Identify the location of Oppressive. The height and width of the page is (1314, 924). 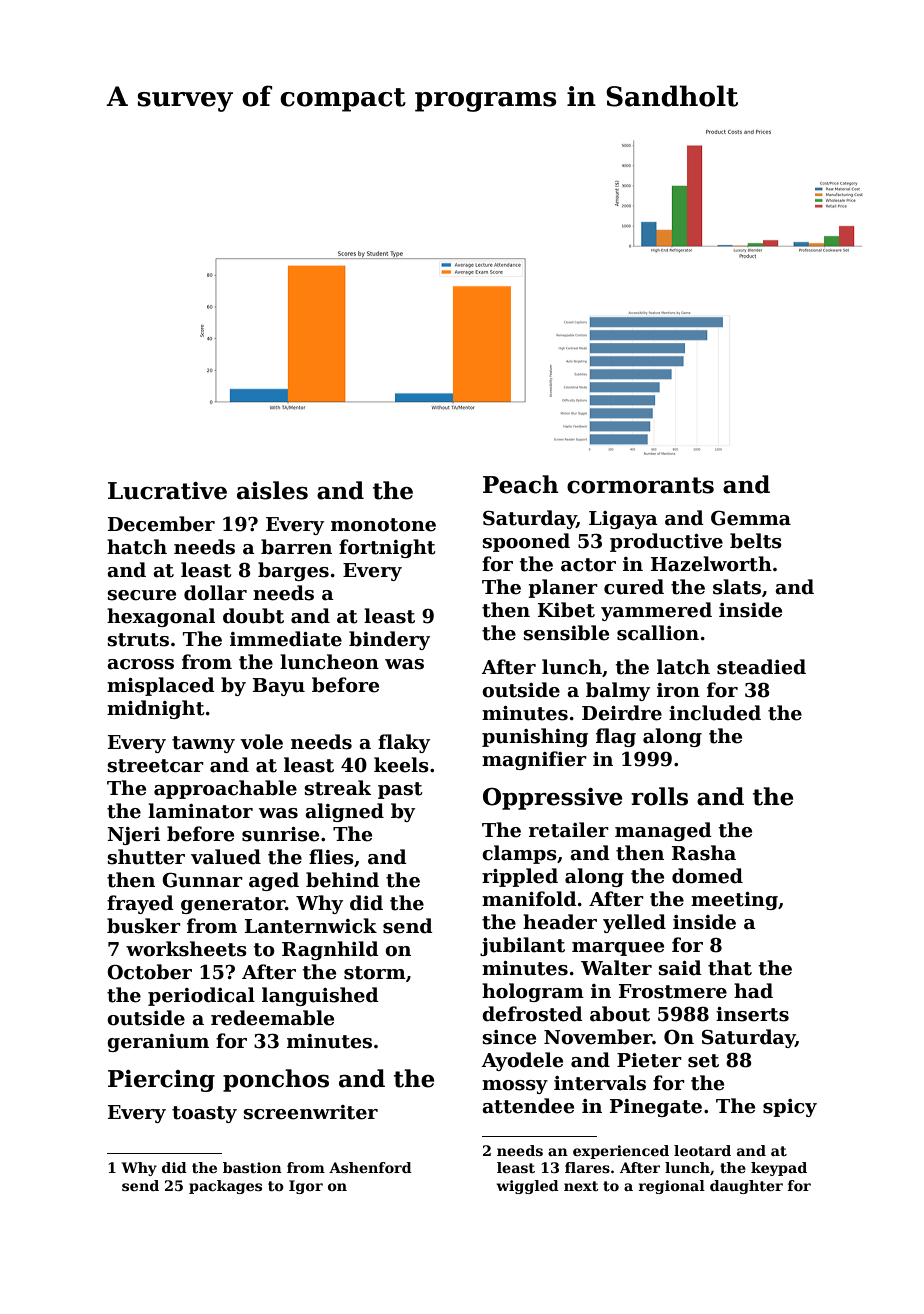
(552, 798).
